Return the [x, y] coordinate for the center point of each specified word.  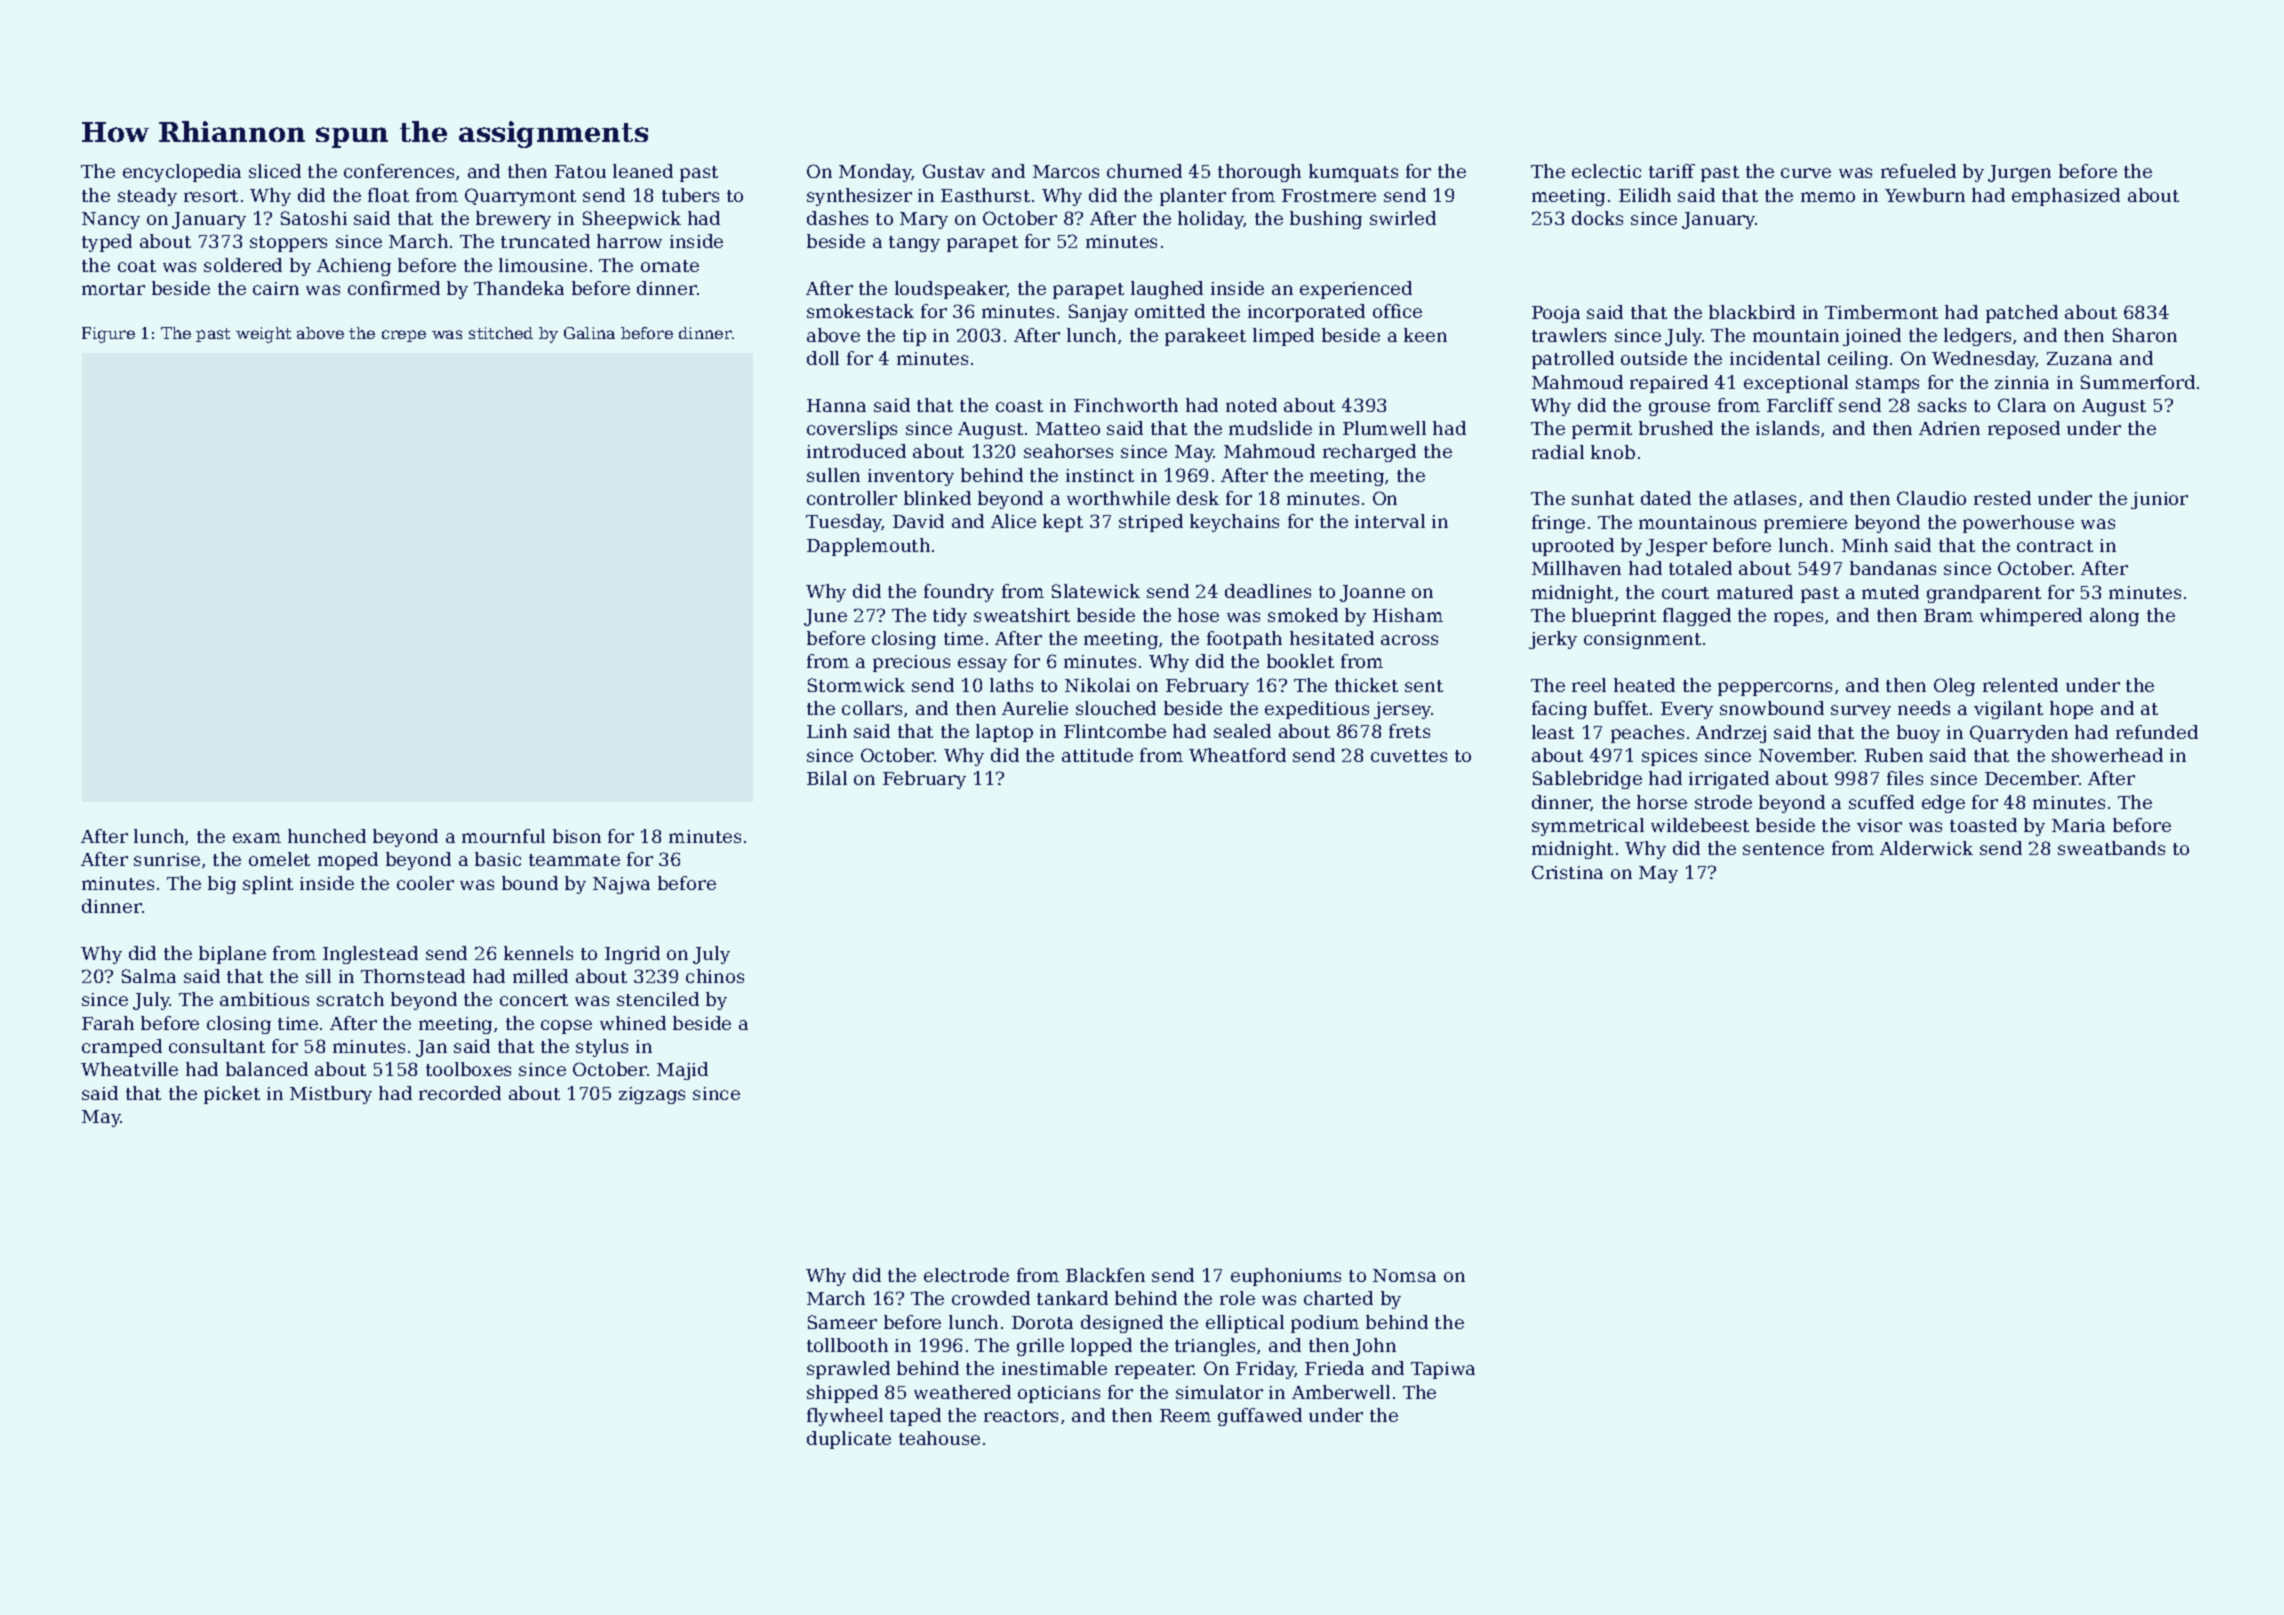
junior [2159, 500]
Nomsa [1404, 1275]
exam [257, 838]
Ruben [1894, 755]
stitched [501, 333]
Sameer [842, 1322]
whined [633, 1023]
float [388, 195]
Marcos [1066, 171]
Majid [682, 1071]
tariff [1672, 171]
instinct [1100, 475]
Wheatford [1237, 755]
